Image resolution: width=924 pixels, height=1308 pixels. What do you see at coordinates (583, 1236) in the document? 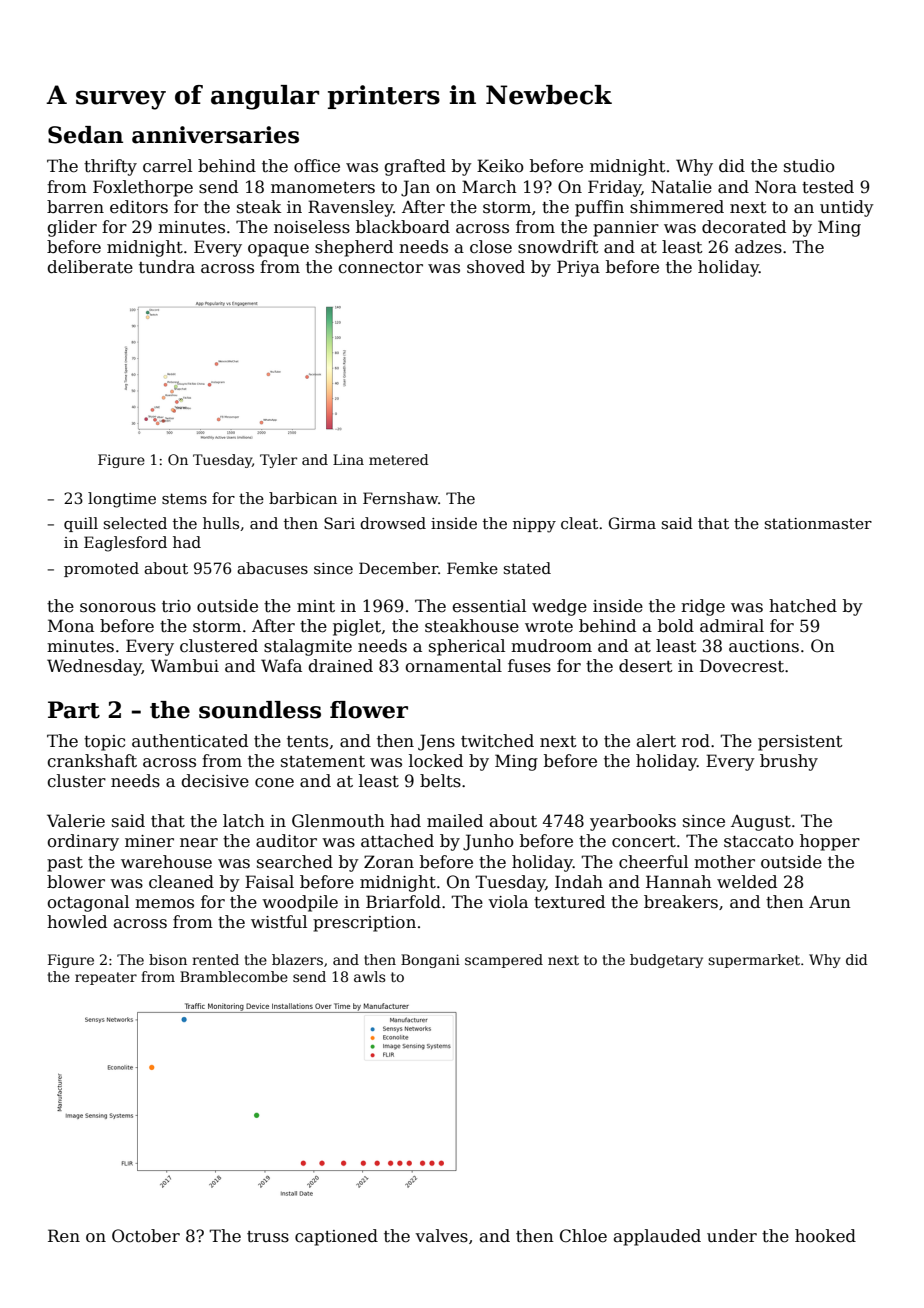
I see `Chloe` at bounding box center [583, 1236].
